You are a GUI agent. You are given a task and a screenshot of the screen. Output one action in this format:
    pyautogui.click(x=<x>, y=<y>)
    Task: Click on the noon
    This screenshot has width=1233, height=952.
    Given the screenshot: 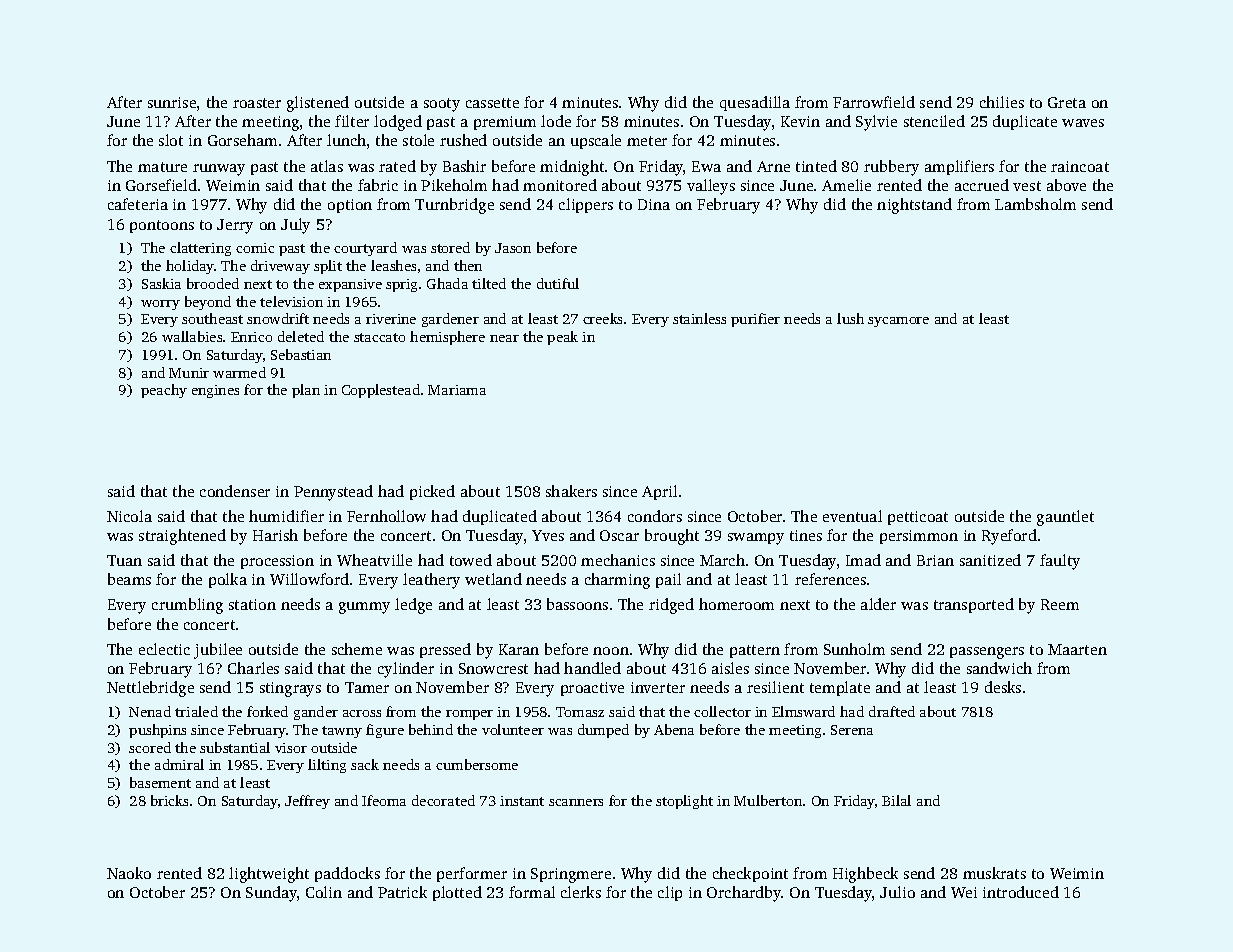 What is the action you would take?
    pyautogui.click(x=611, y=651)
